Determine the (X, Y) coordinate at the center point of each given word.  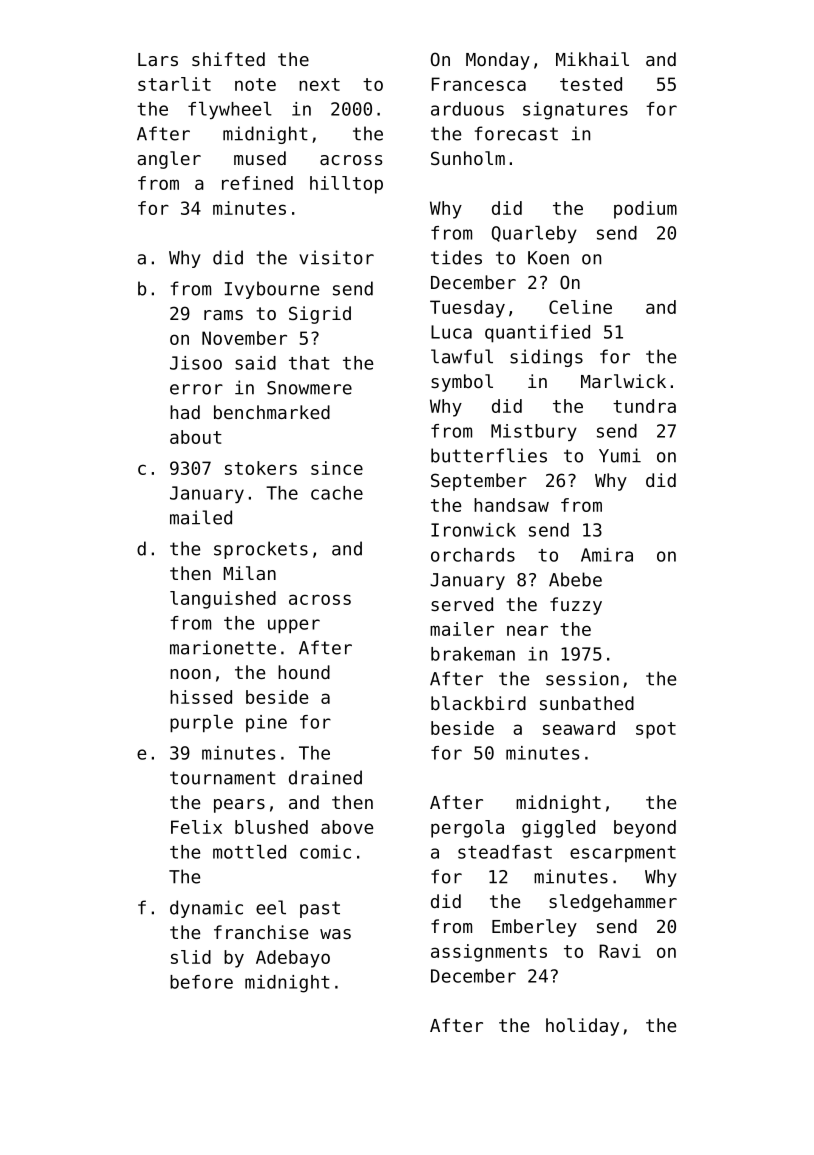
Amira (607, 555)
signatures (575, 111)
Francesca (479, 84)
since (337, 468)
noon (190, 674)
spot (656, 730)
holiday (582, 1027)
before (201, 982)
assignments (489, 953)
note (255, 84)
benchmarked (272, 412)
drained (325, 777)
